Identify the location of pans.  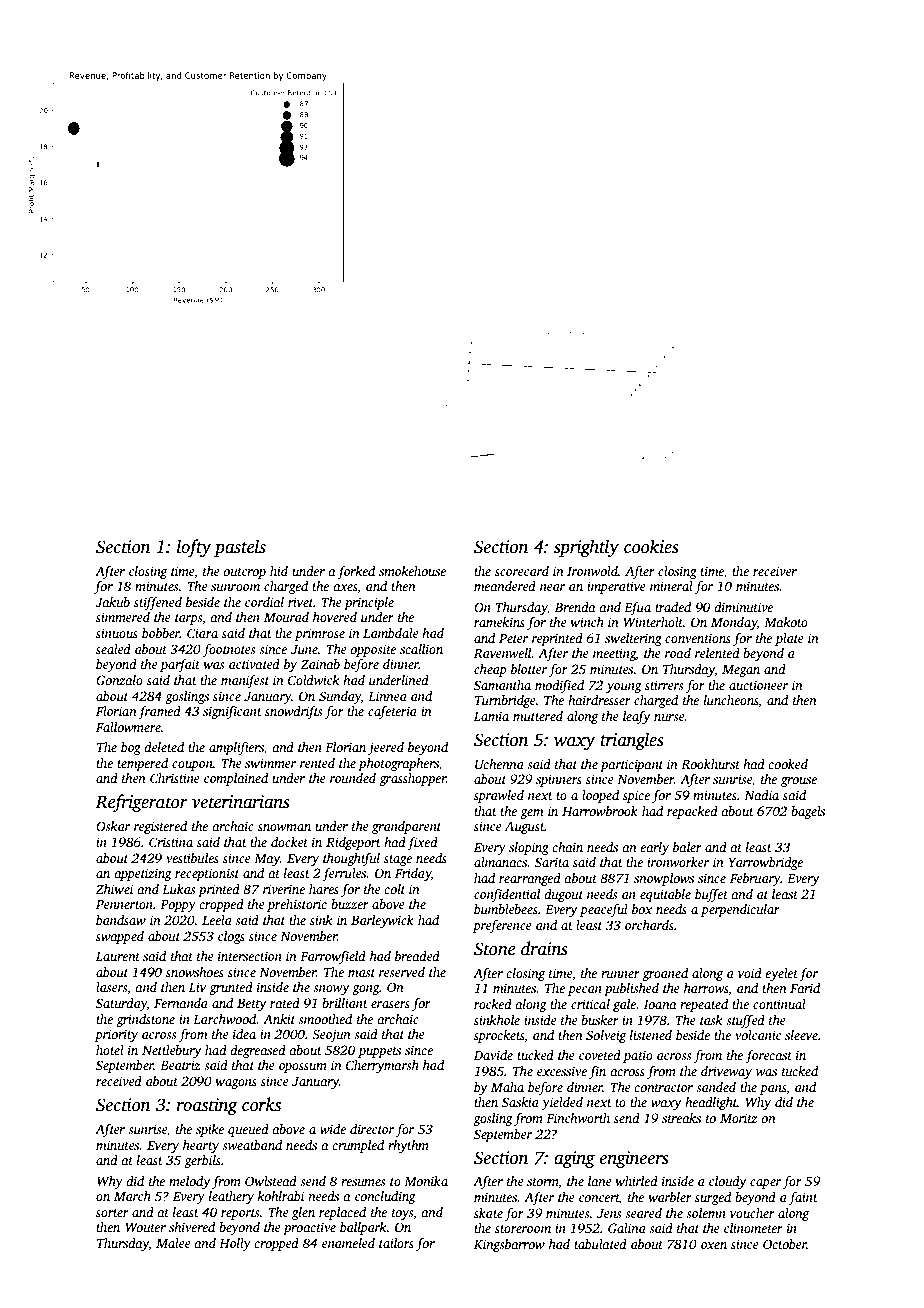
(773, 1090).
